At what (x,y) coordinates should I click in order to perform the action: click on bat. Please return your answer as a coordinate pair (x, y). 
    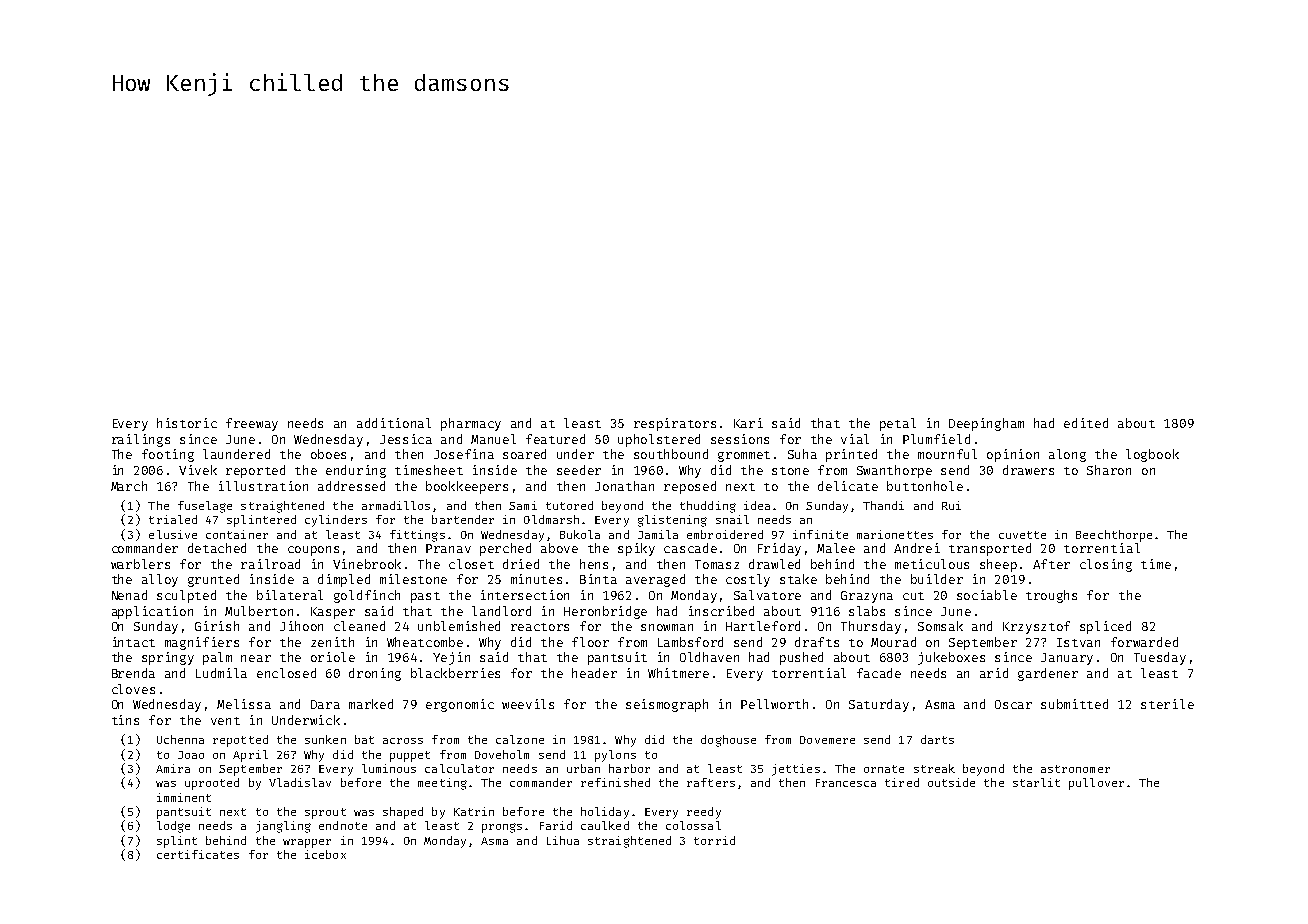
    Looking at the image, I should click on (364, 739).
